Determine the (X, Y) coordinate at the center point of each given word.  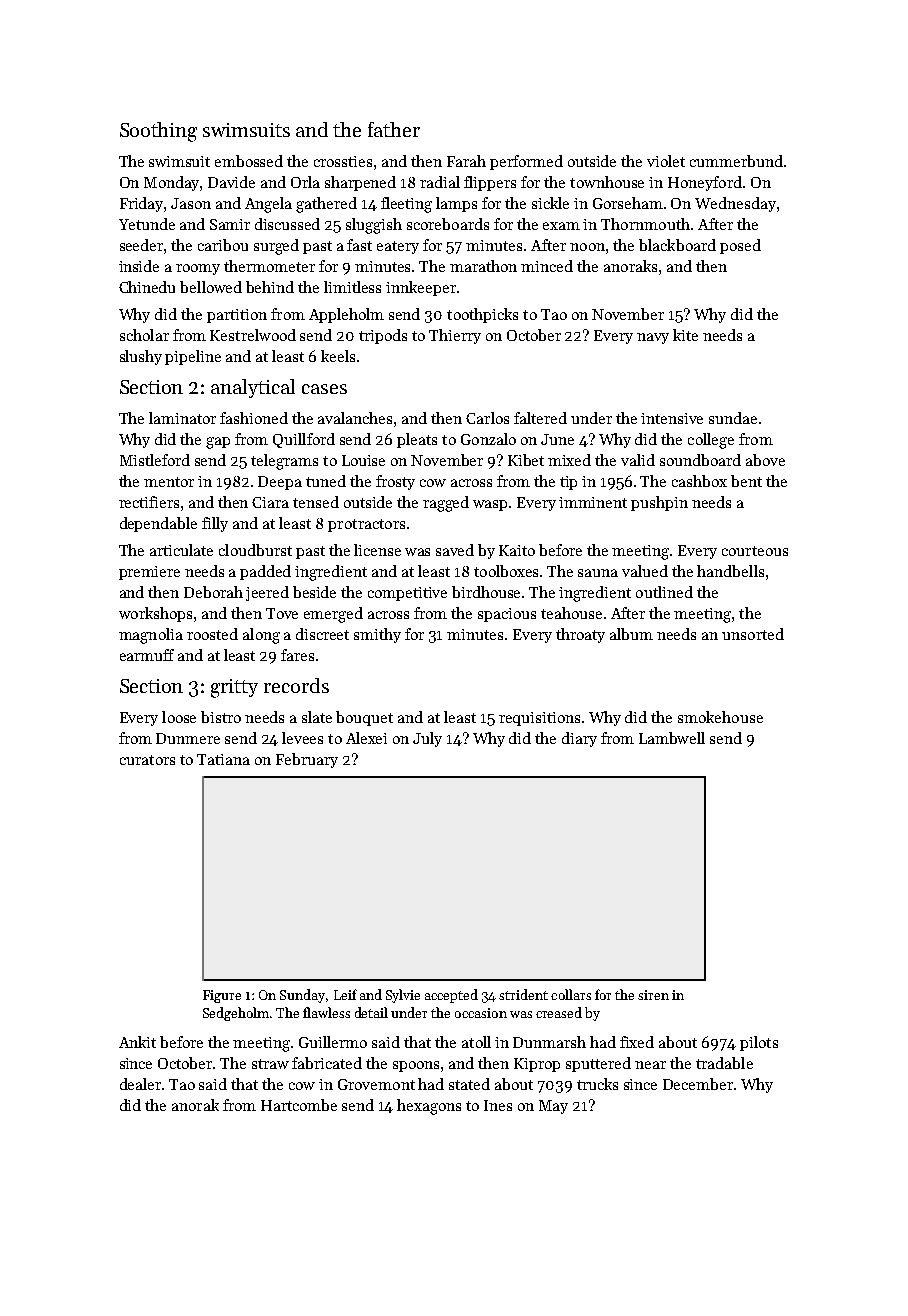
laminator (182, 418)
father (394, 129)
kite (685, 335)
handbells (730, 571)
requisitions (539, 719)
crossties (343, 161)
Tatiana (223, 759)
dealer (140, 1084)
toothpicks (482, 315)
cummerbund (736, 161)
